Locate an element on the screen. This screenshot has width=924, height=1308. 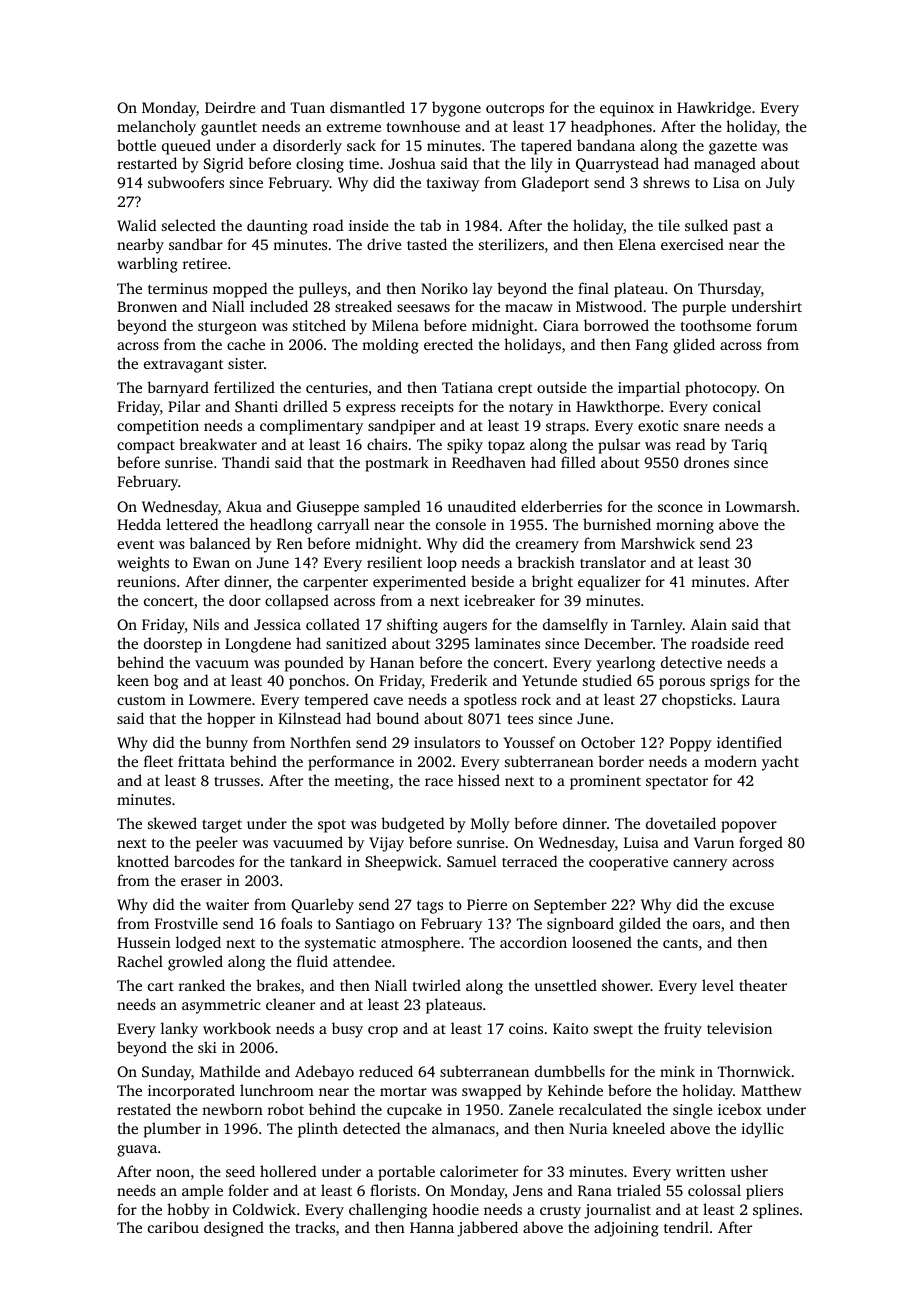
conical is located at coordinates (737, 406).
